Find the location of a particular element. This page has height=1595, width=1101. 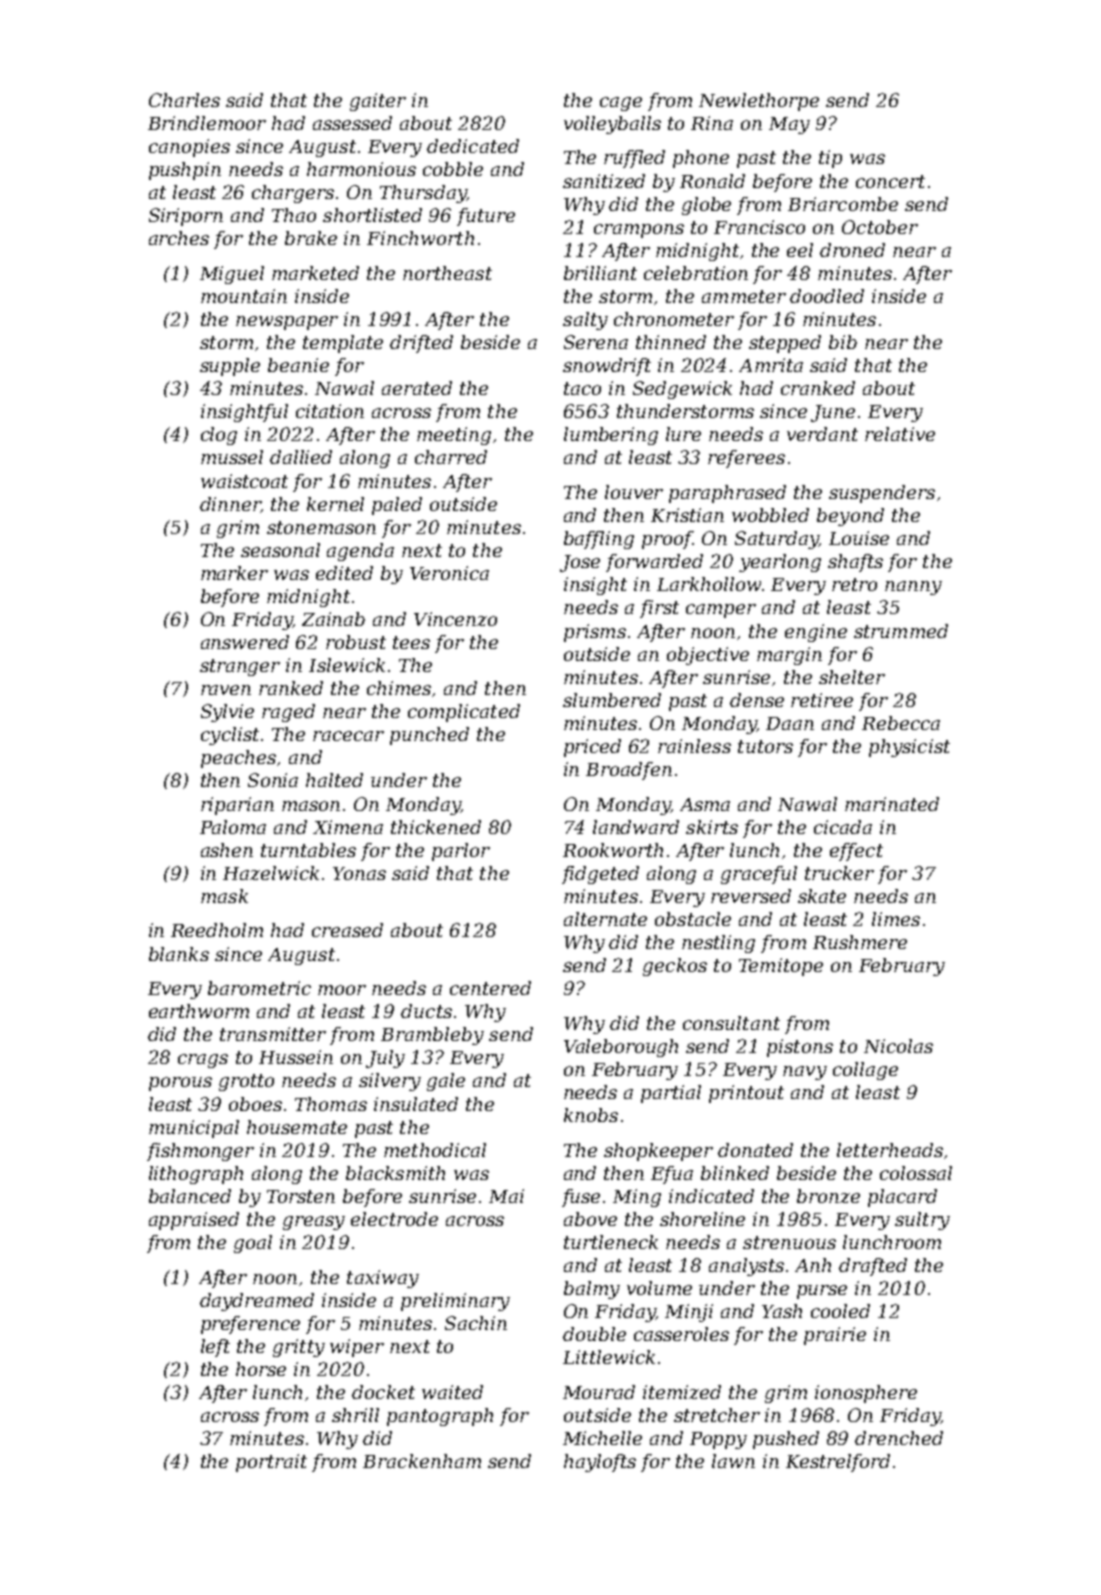

Newlethorpe is located at coordinates (759, 102).
